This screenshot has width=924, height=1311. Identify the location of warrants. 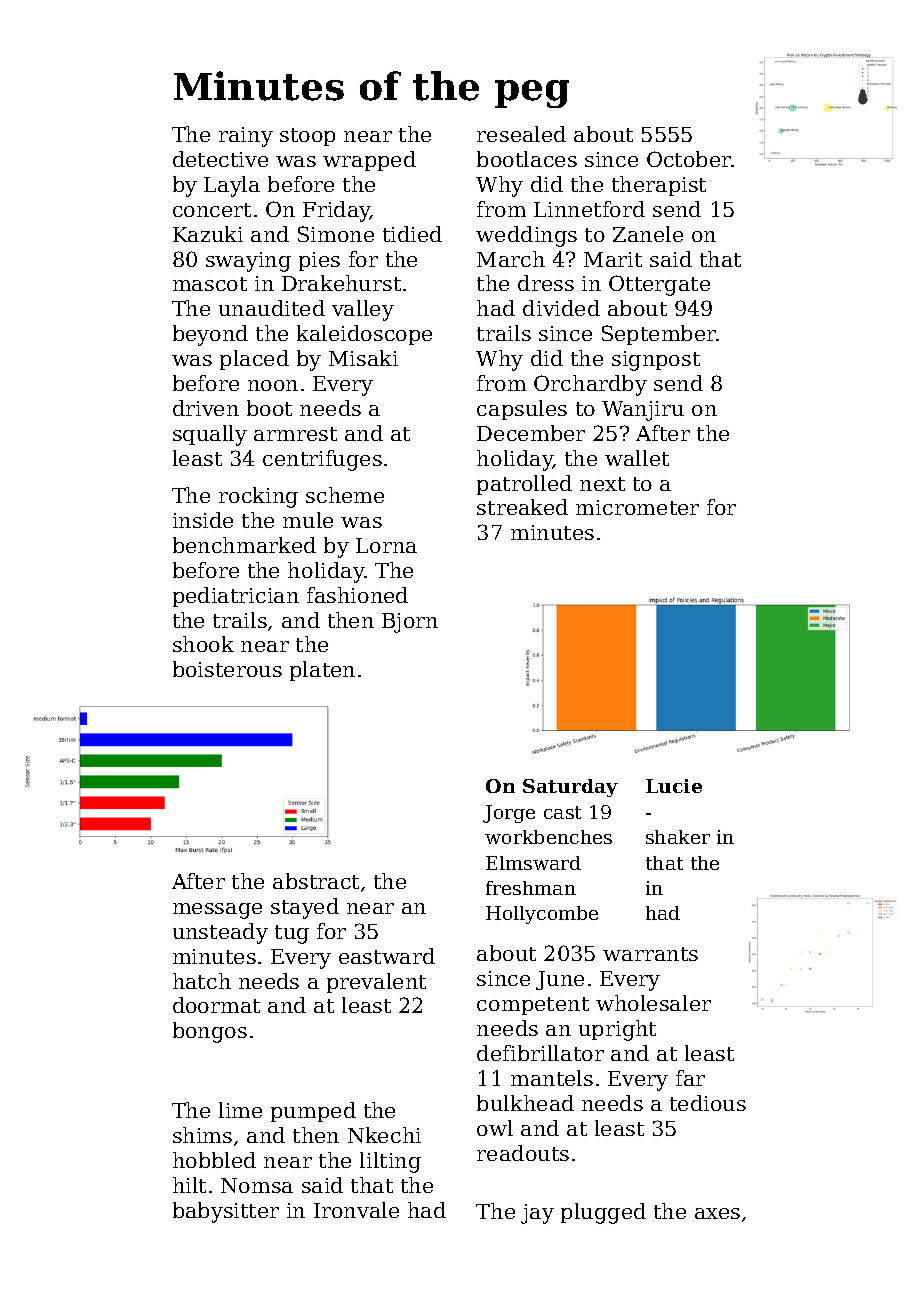
(650, 954).
